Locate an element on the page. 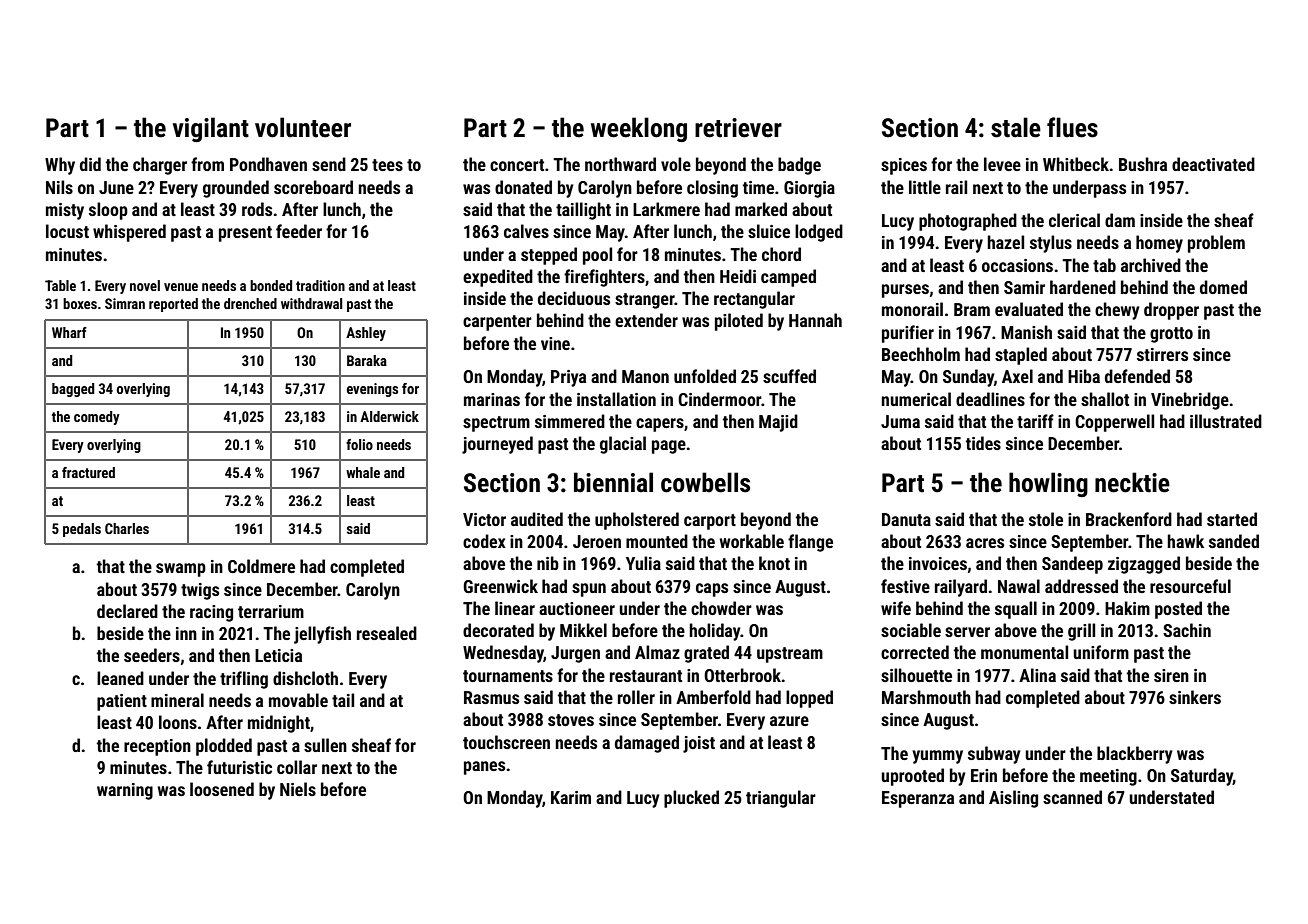  from is located at coordinates (207, 164).
